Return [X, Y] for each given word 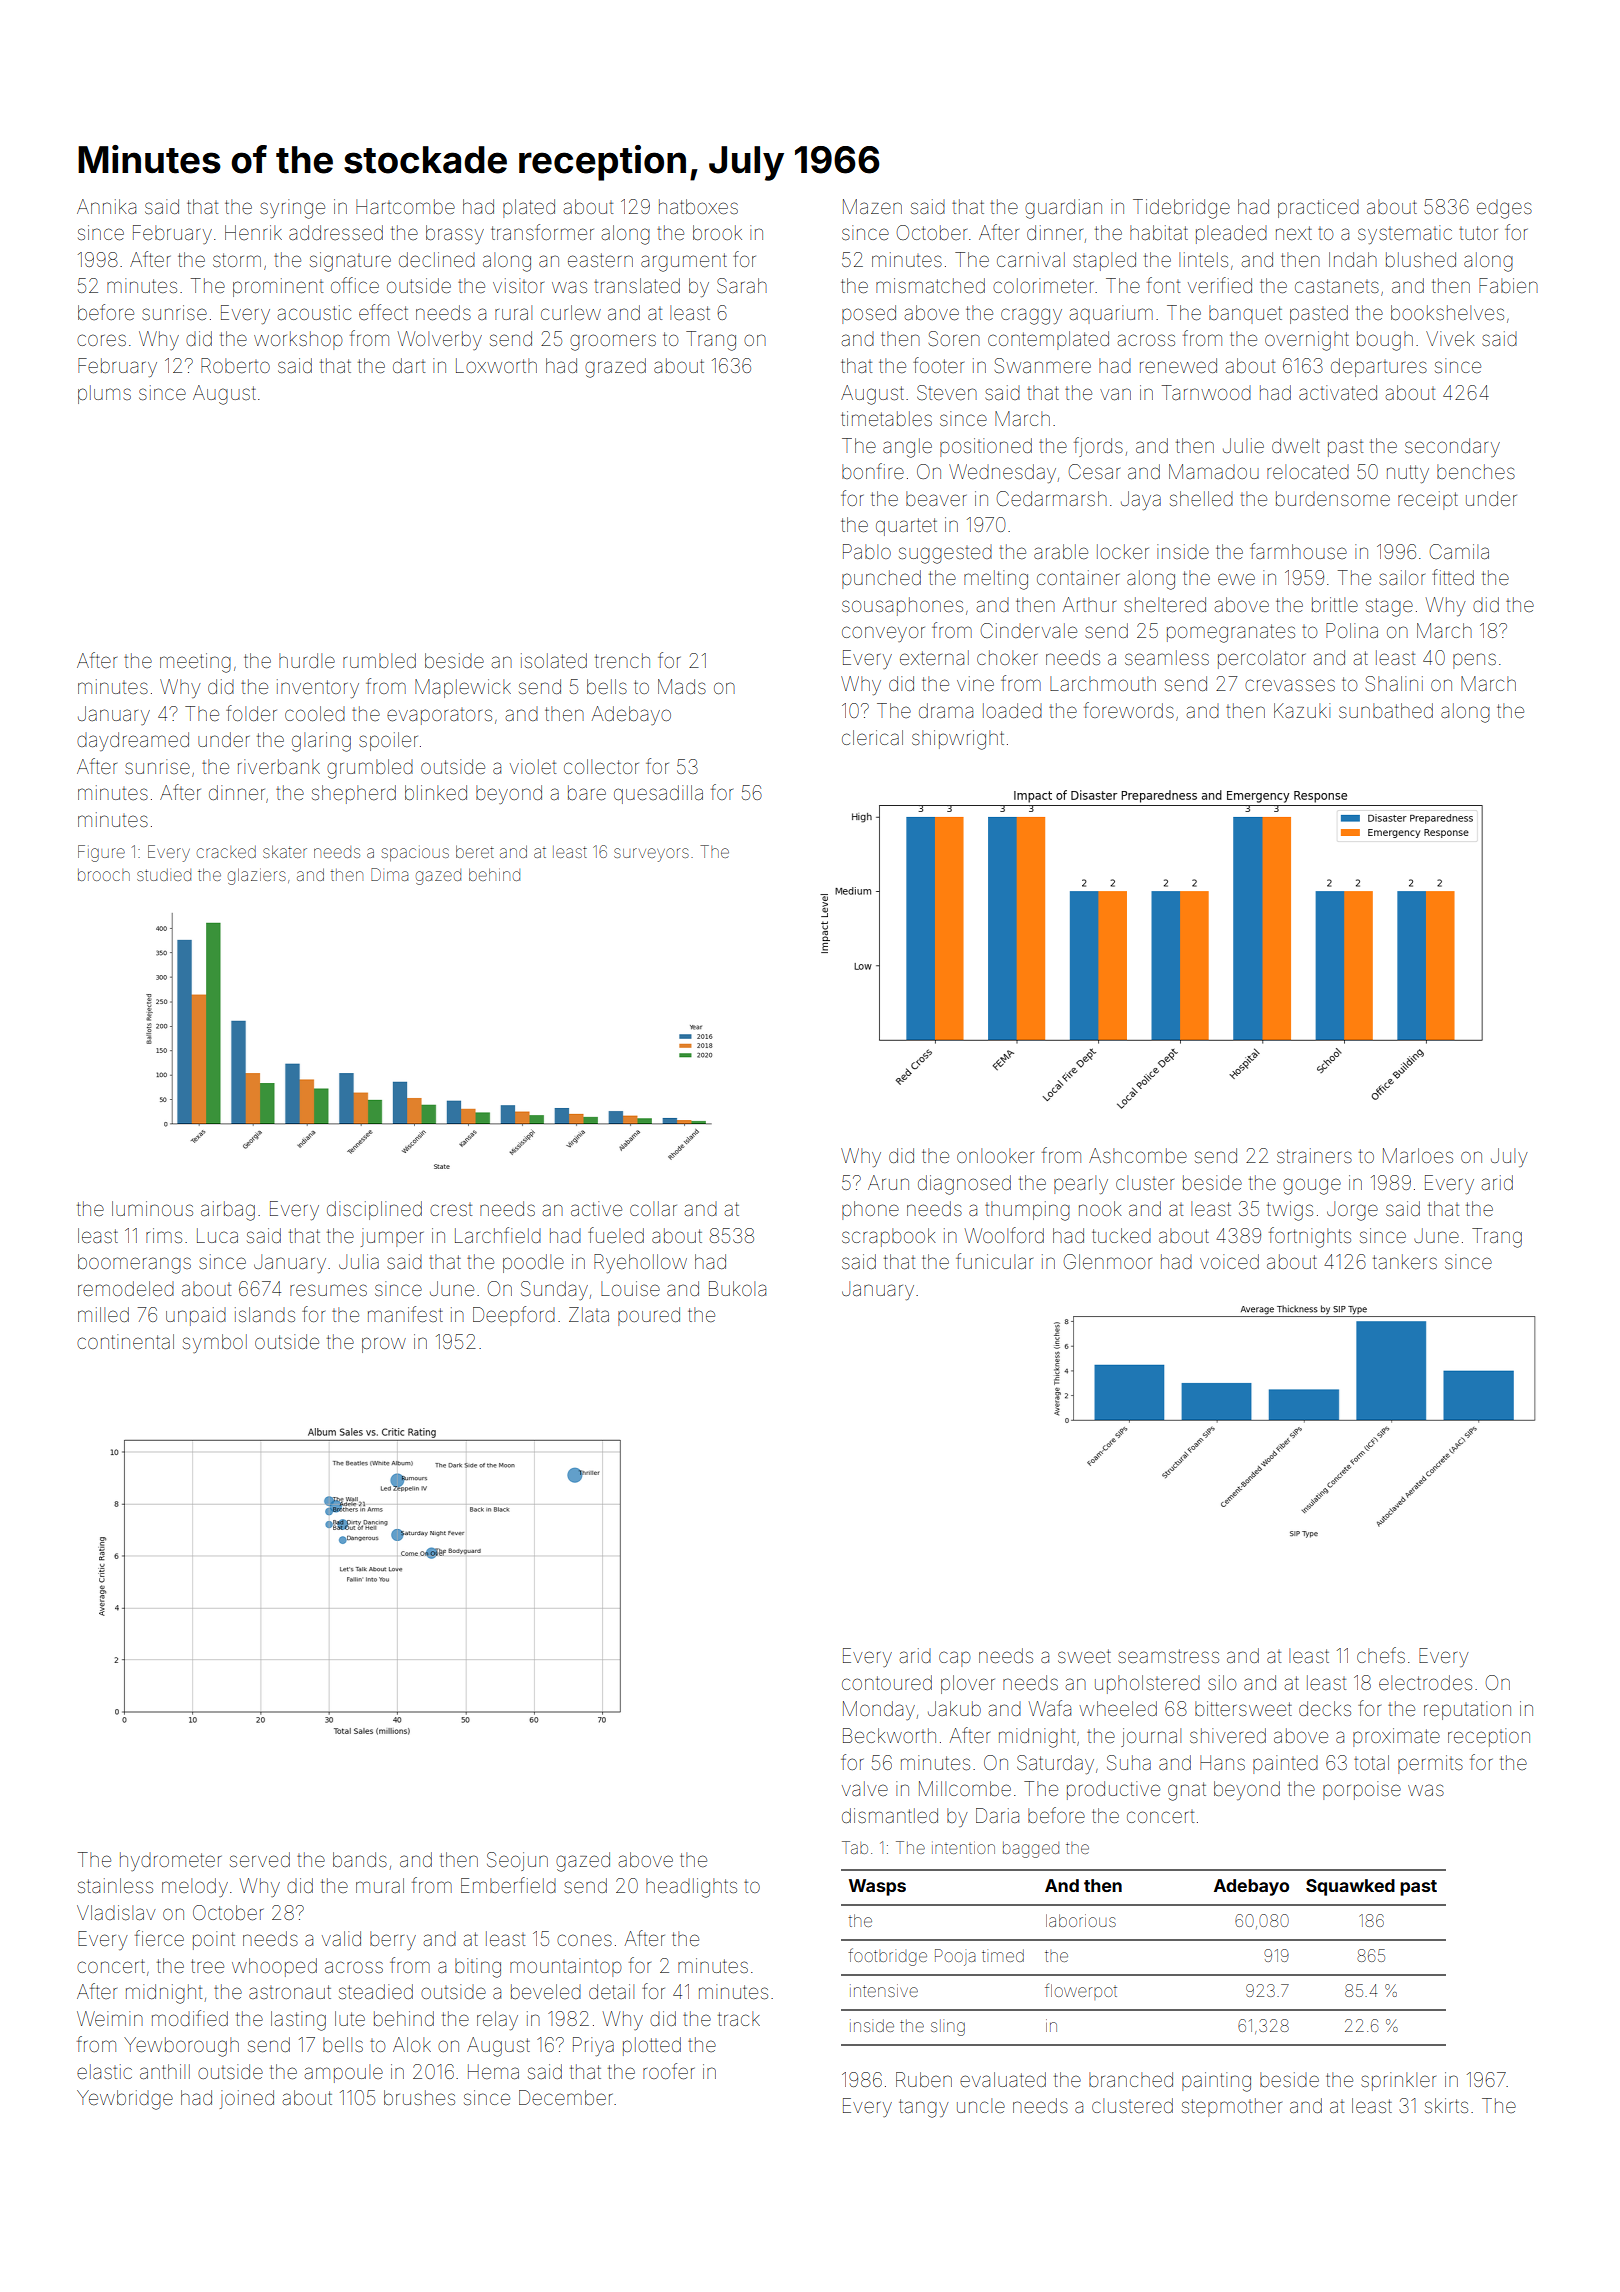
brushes [419, 2097]
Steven [947, 392]
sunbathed [1386, 710]
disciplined [374, 1210]
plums [104, 394]
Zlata [589, 1314]
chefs [1381, 1655]
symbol [215, 1343]
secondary [1452, 447]
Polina [1352, 630]
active [596, 1208]
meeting [195, 663]
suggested [945, 554]
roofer [668, 2071]
